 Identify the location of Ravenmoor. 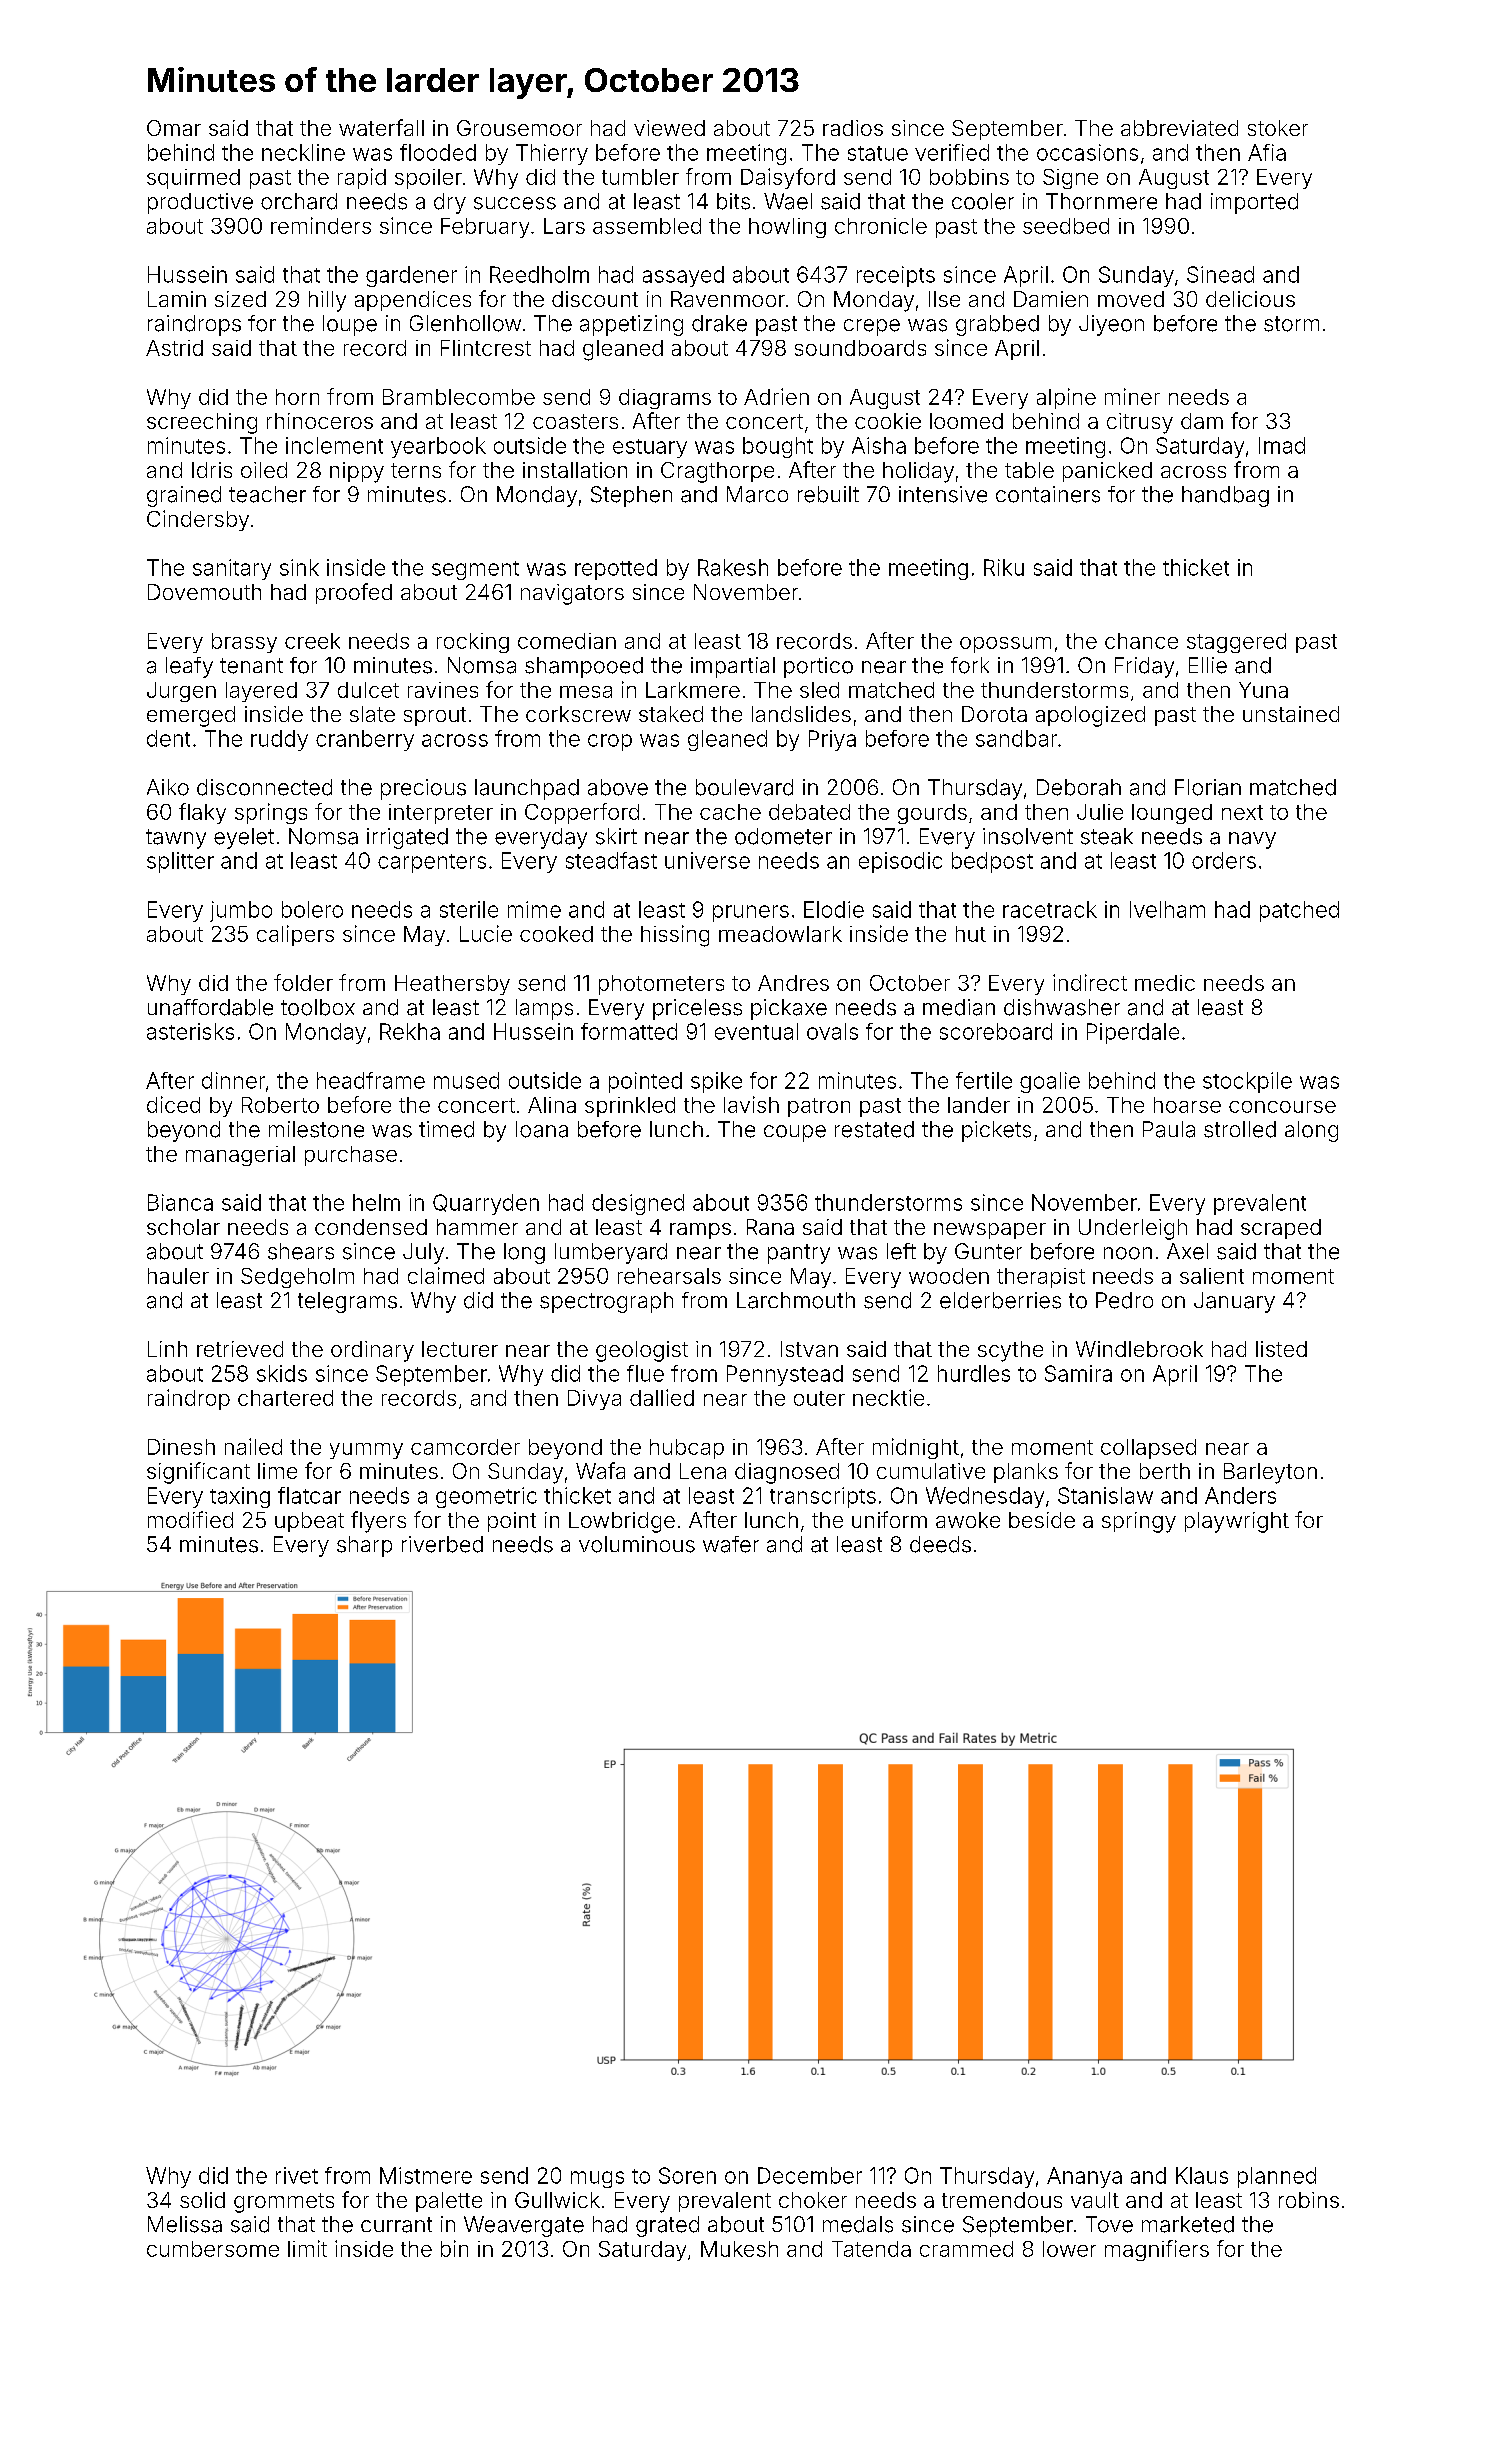
(728, 299).
